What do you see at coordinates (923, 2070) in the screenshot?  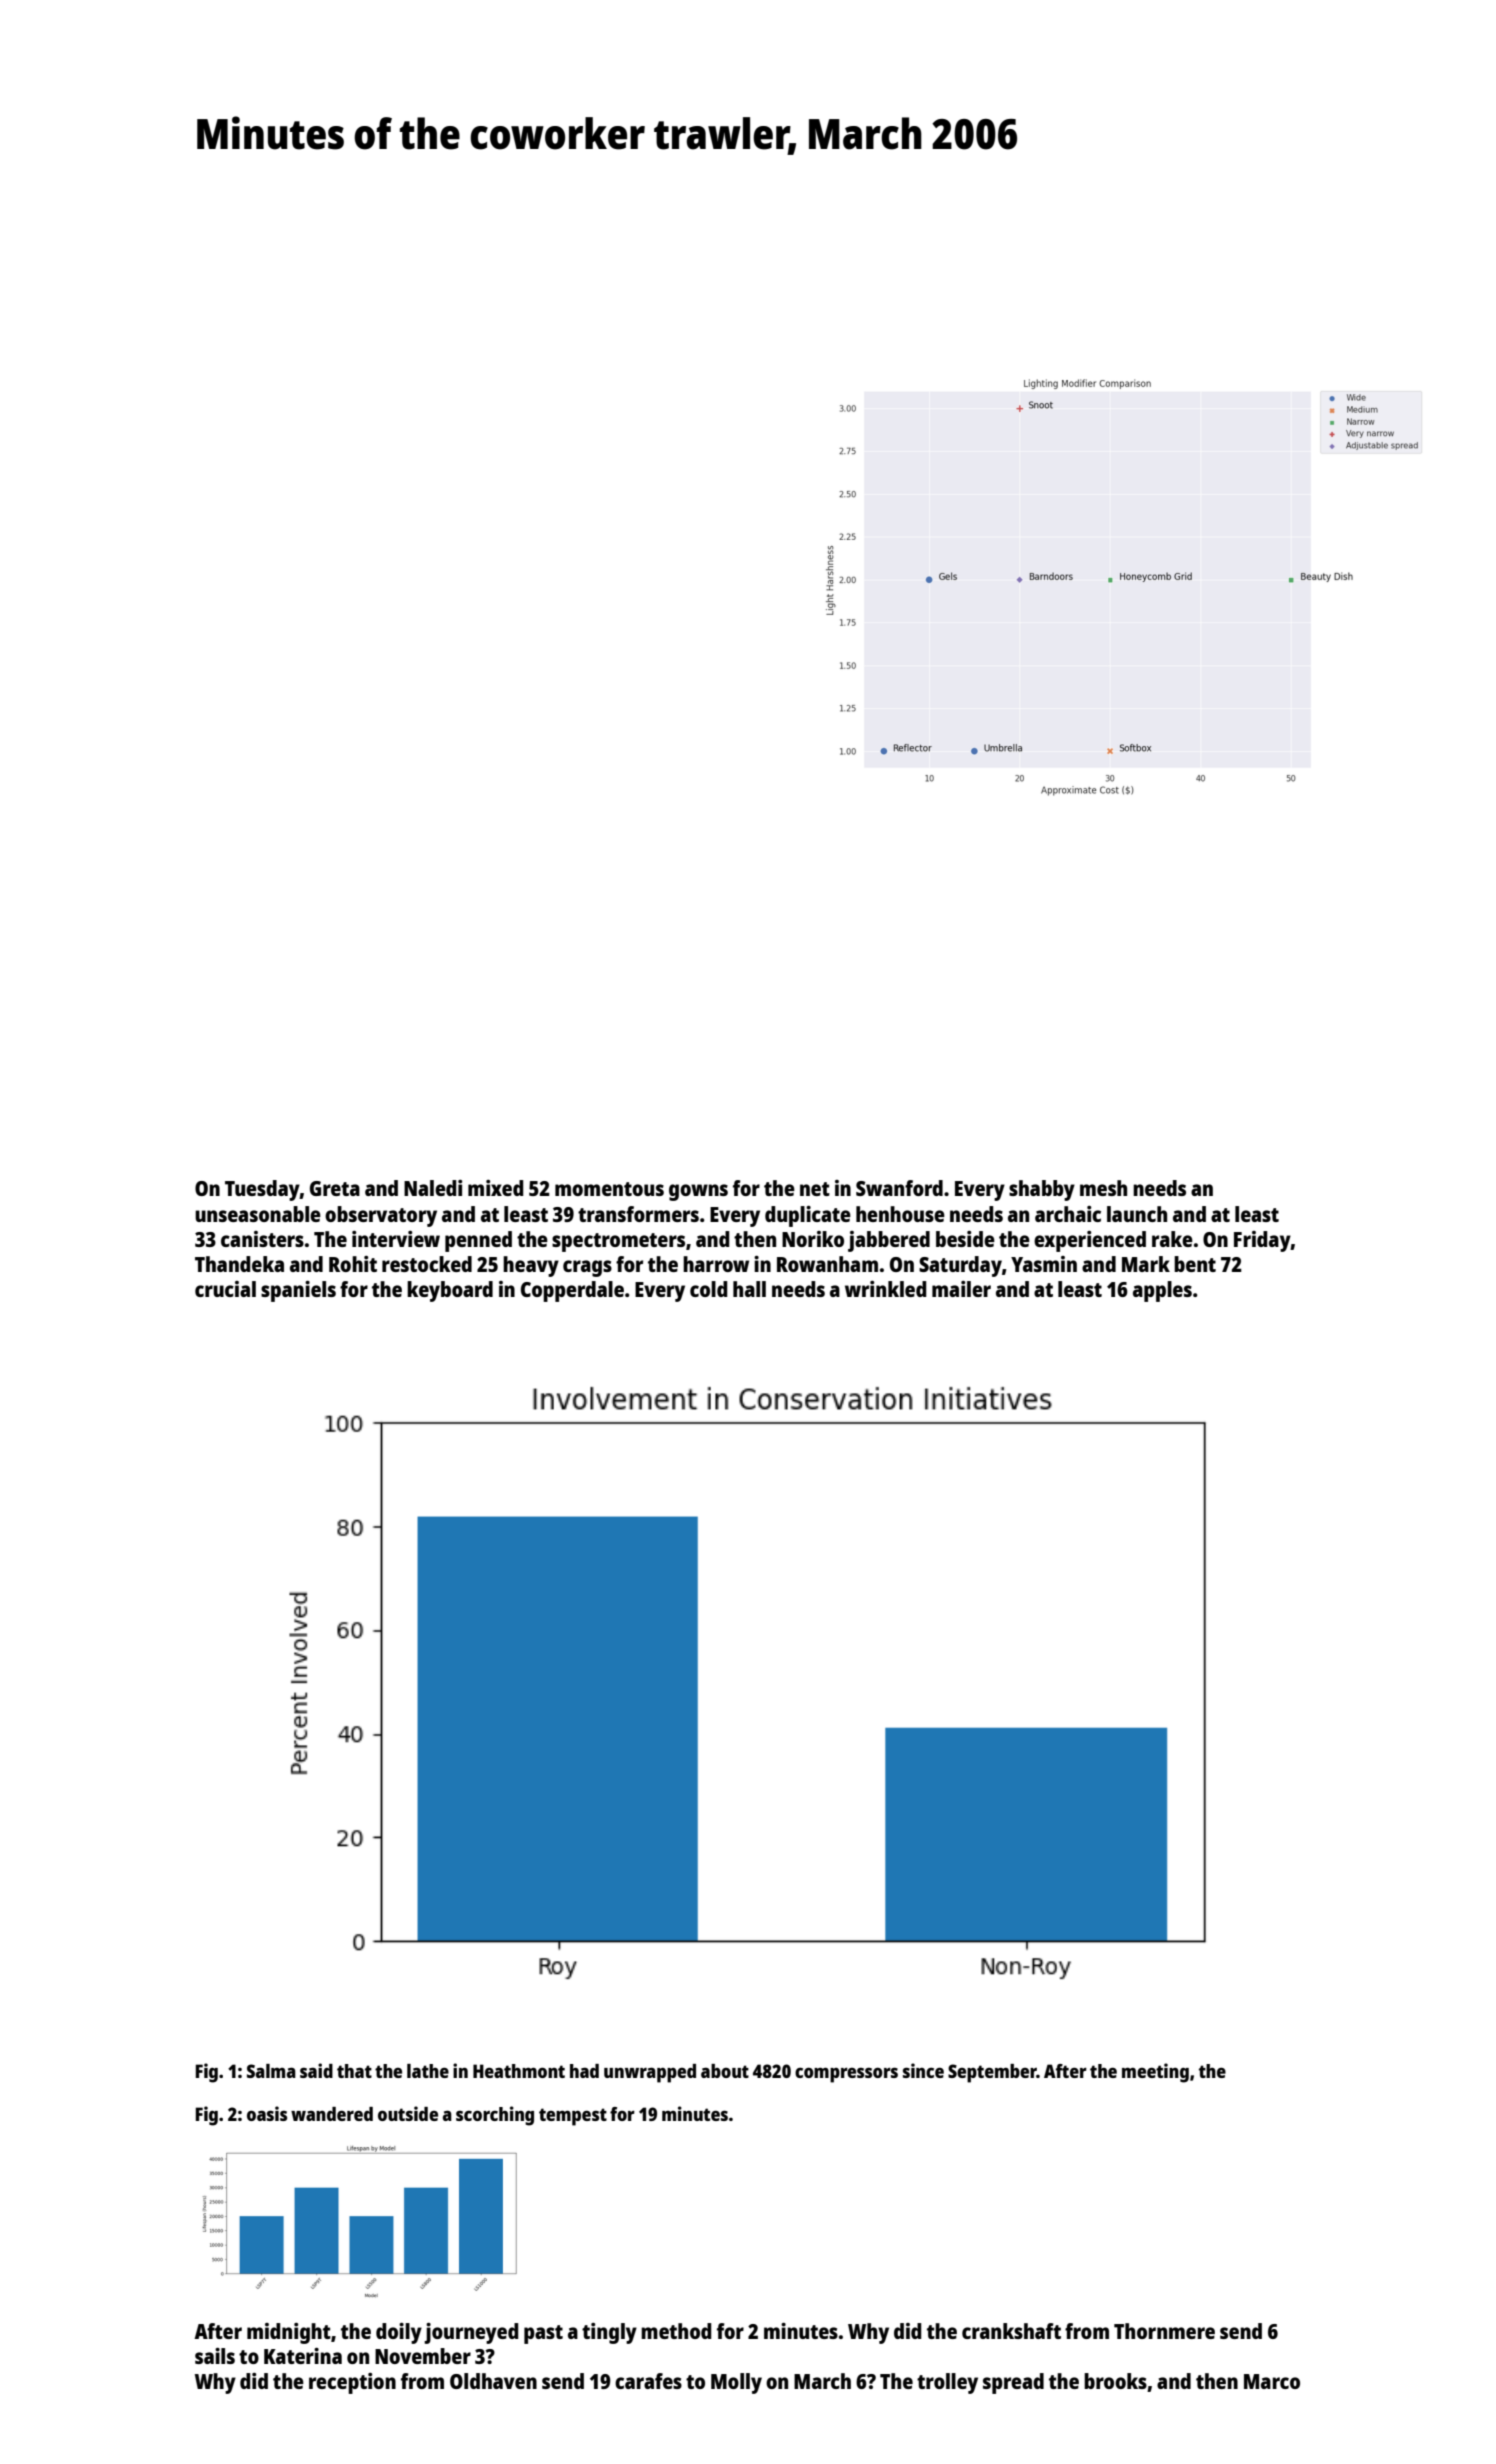 I see `since` at bounding box center [923, 2070].
